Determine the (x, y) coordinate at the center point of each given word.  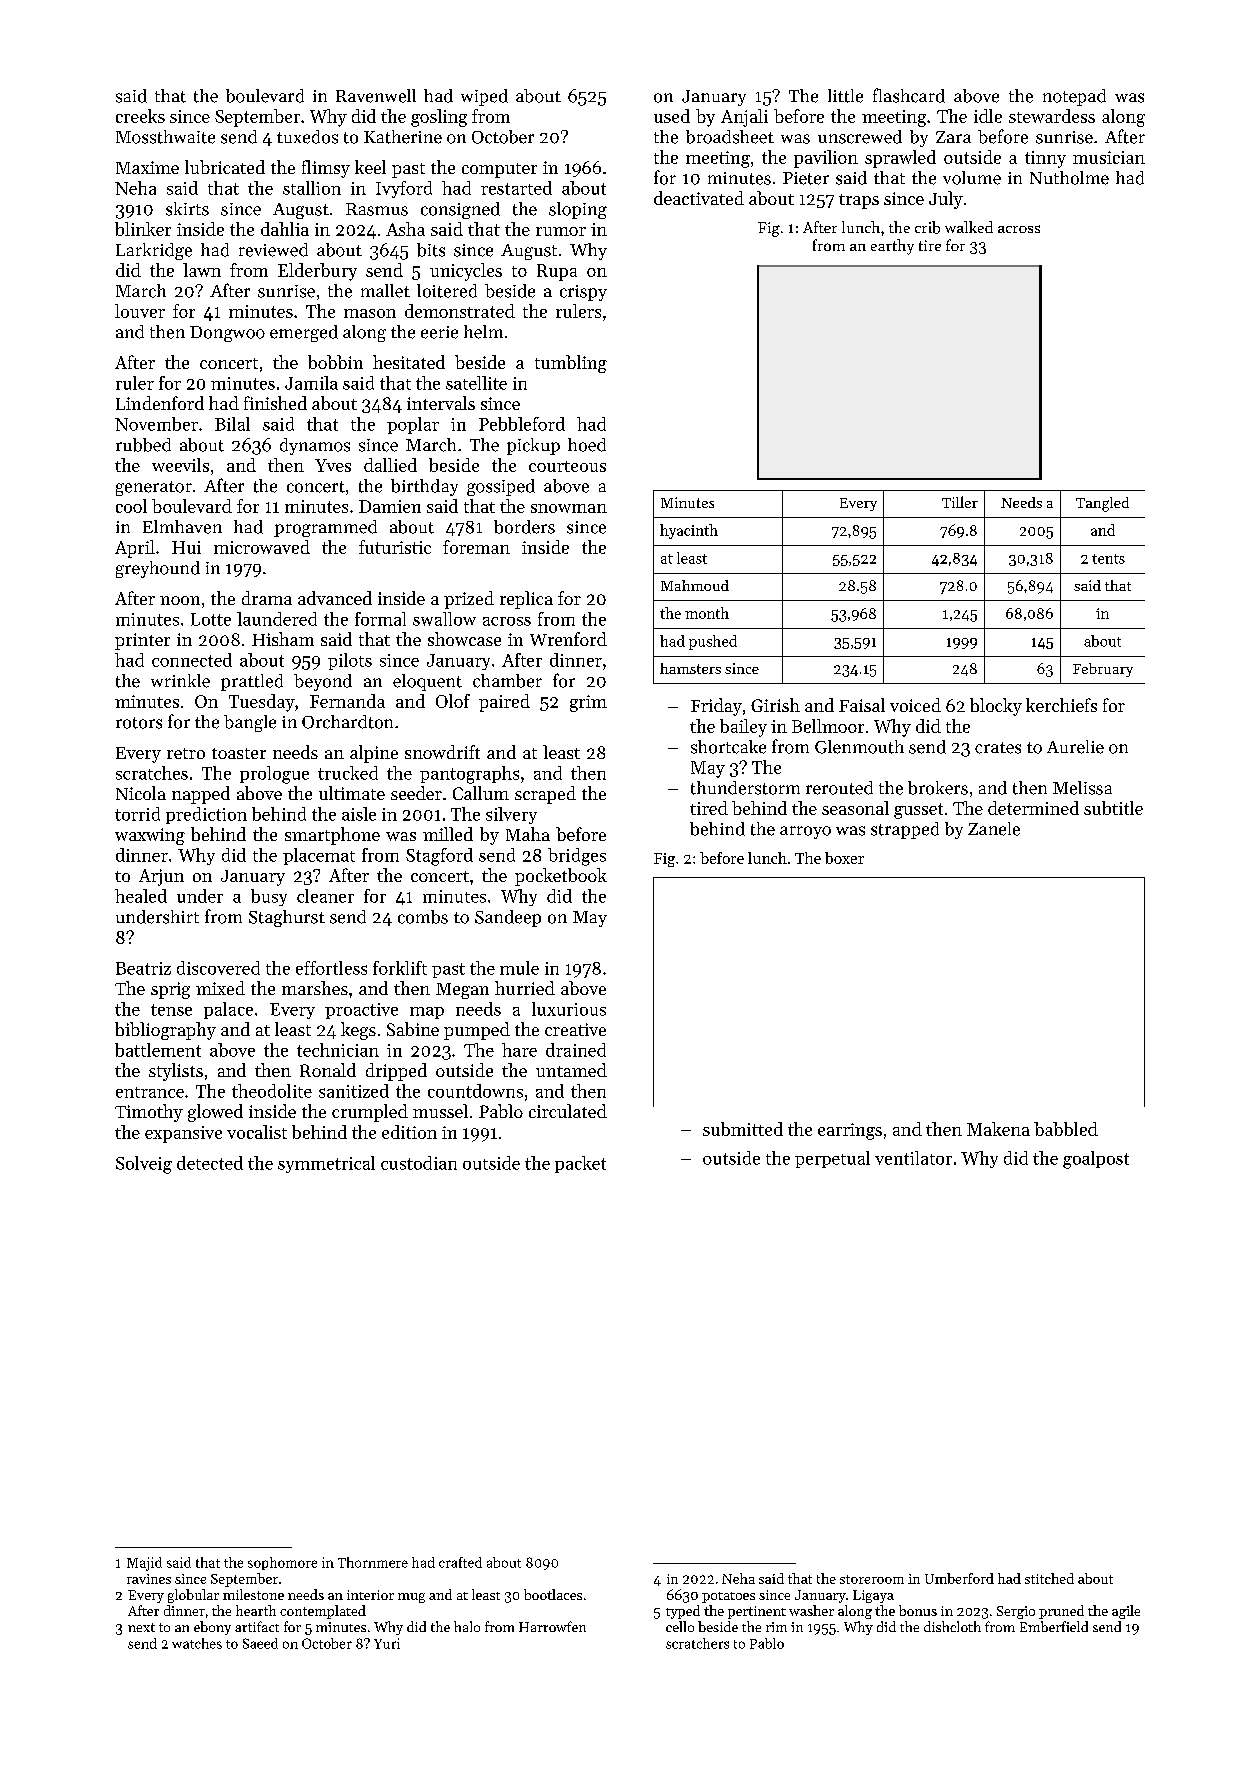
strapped (905, 830)
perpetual (832, 1159)
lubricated (225, 167)
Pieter (806, 178)
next (141, 1627)
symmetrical (326, 1164)
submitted (743, 1129)
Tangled (1102, 504)
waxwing (150, 836)
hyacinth (689, 531)
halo (467, 1626)
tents (1108, 559)
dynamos (315, 446)
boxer (844, 858)
